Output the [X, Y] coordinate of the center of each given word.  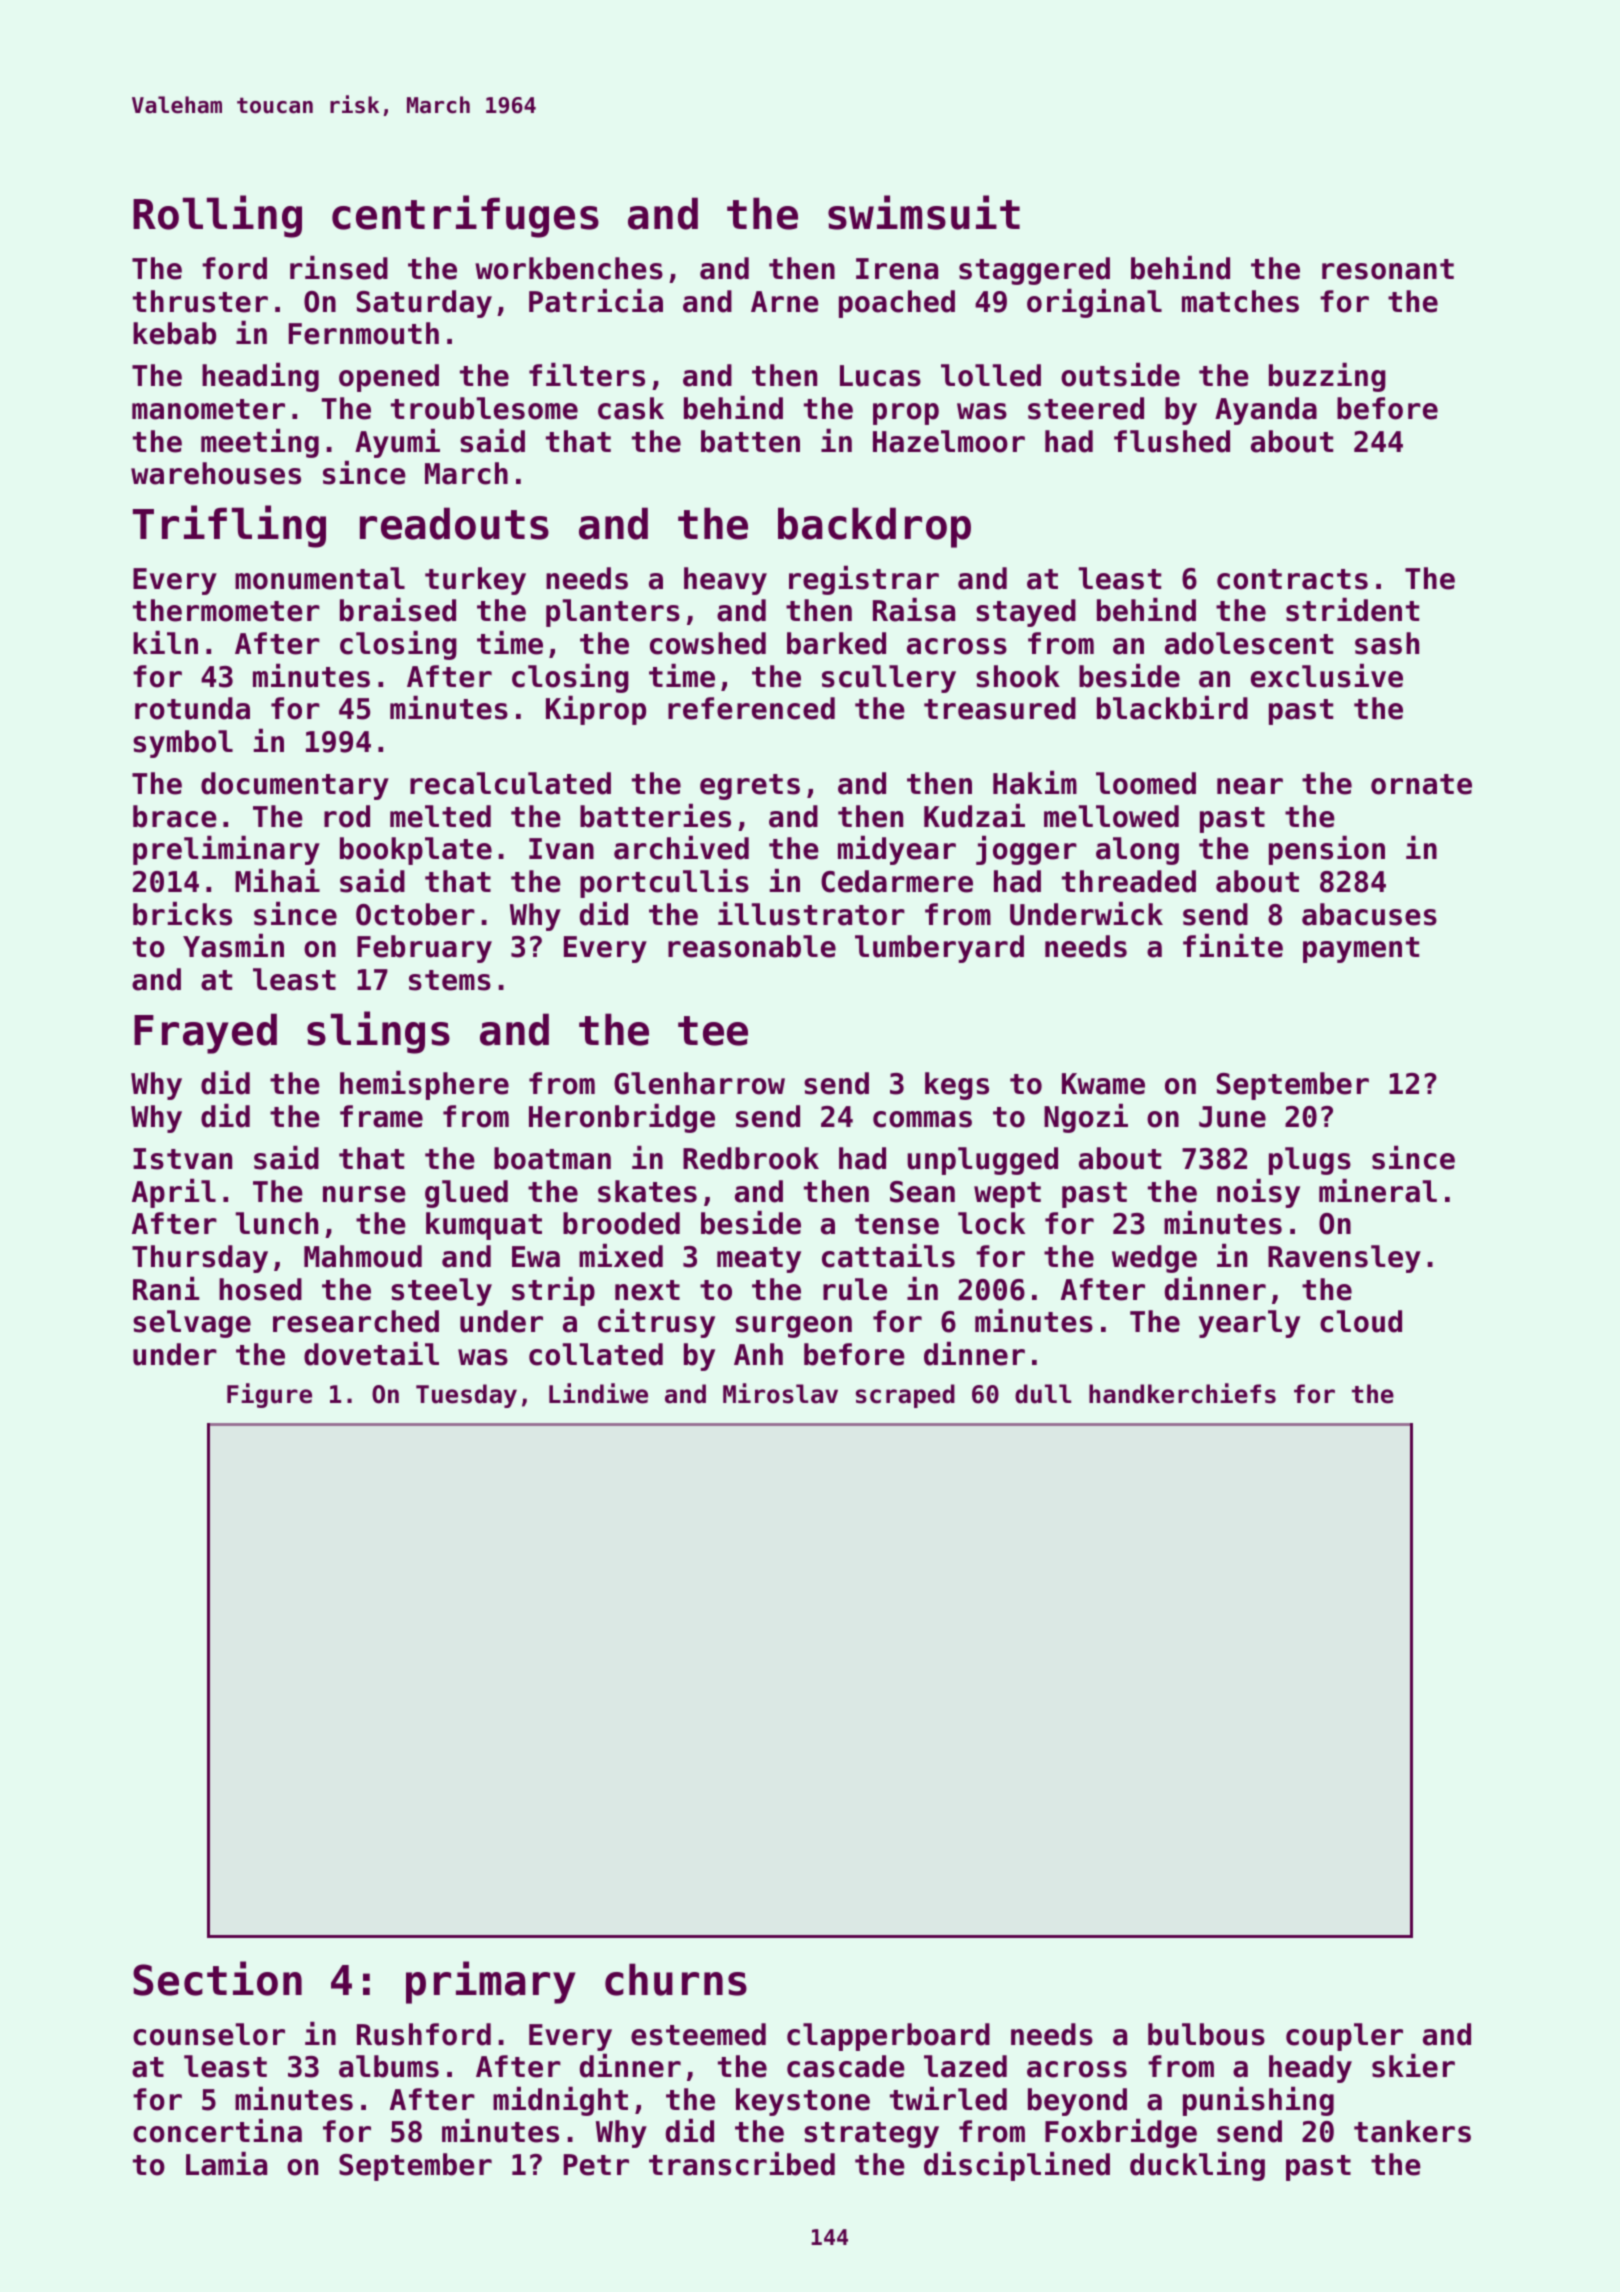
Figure [269, 1395]
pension [1327, 850]
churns [676, 1979]
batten [750, 441]
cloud [1361, 1321]
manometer [208, 409]
